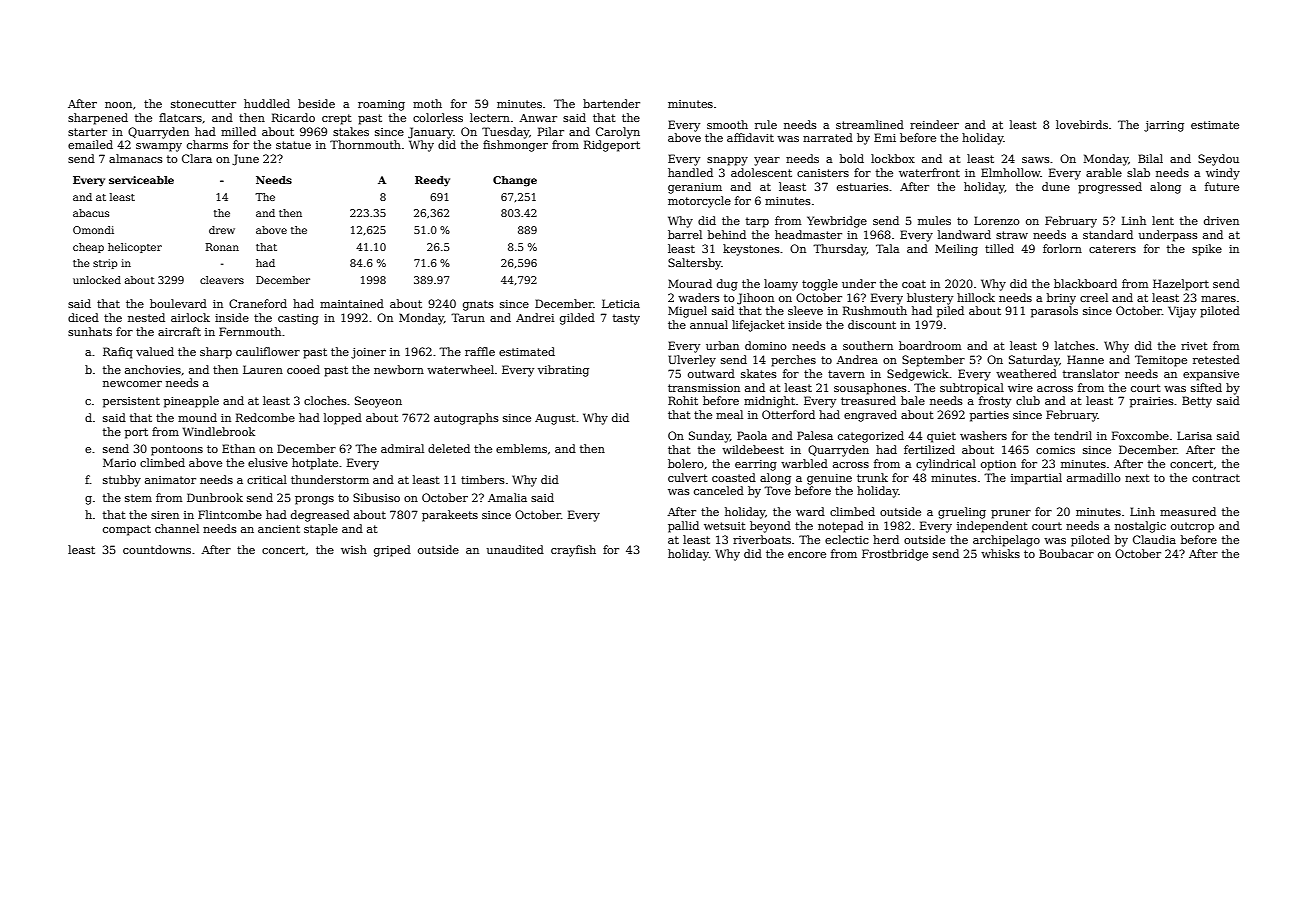 This image has width=1308, height=924. Describe the element at coordinates (769, 402) in the image. I see `midnight` at that location.
